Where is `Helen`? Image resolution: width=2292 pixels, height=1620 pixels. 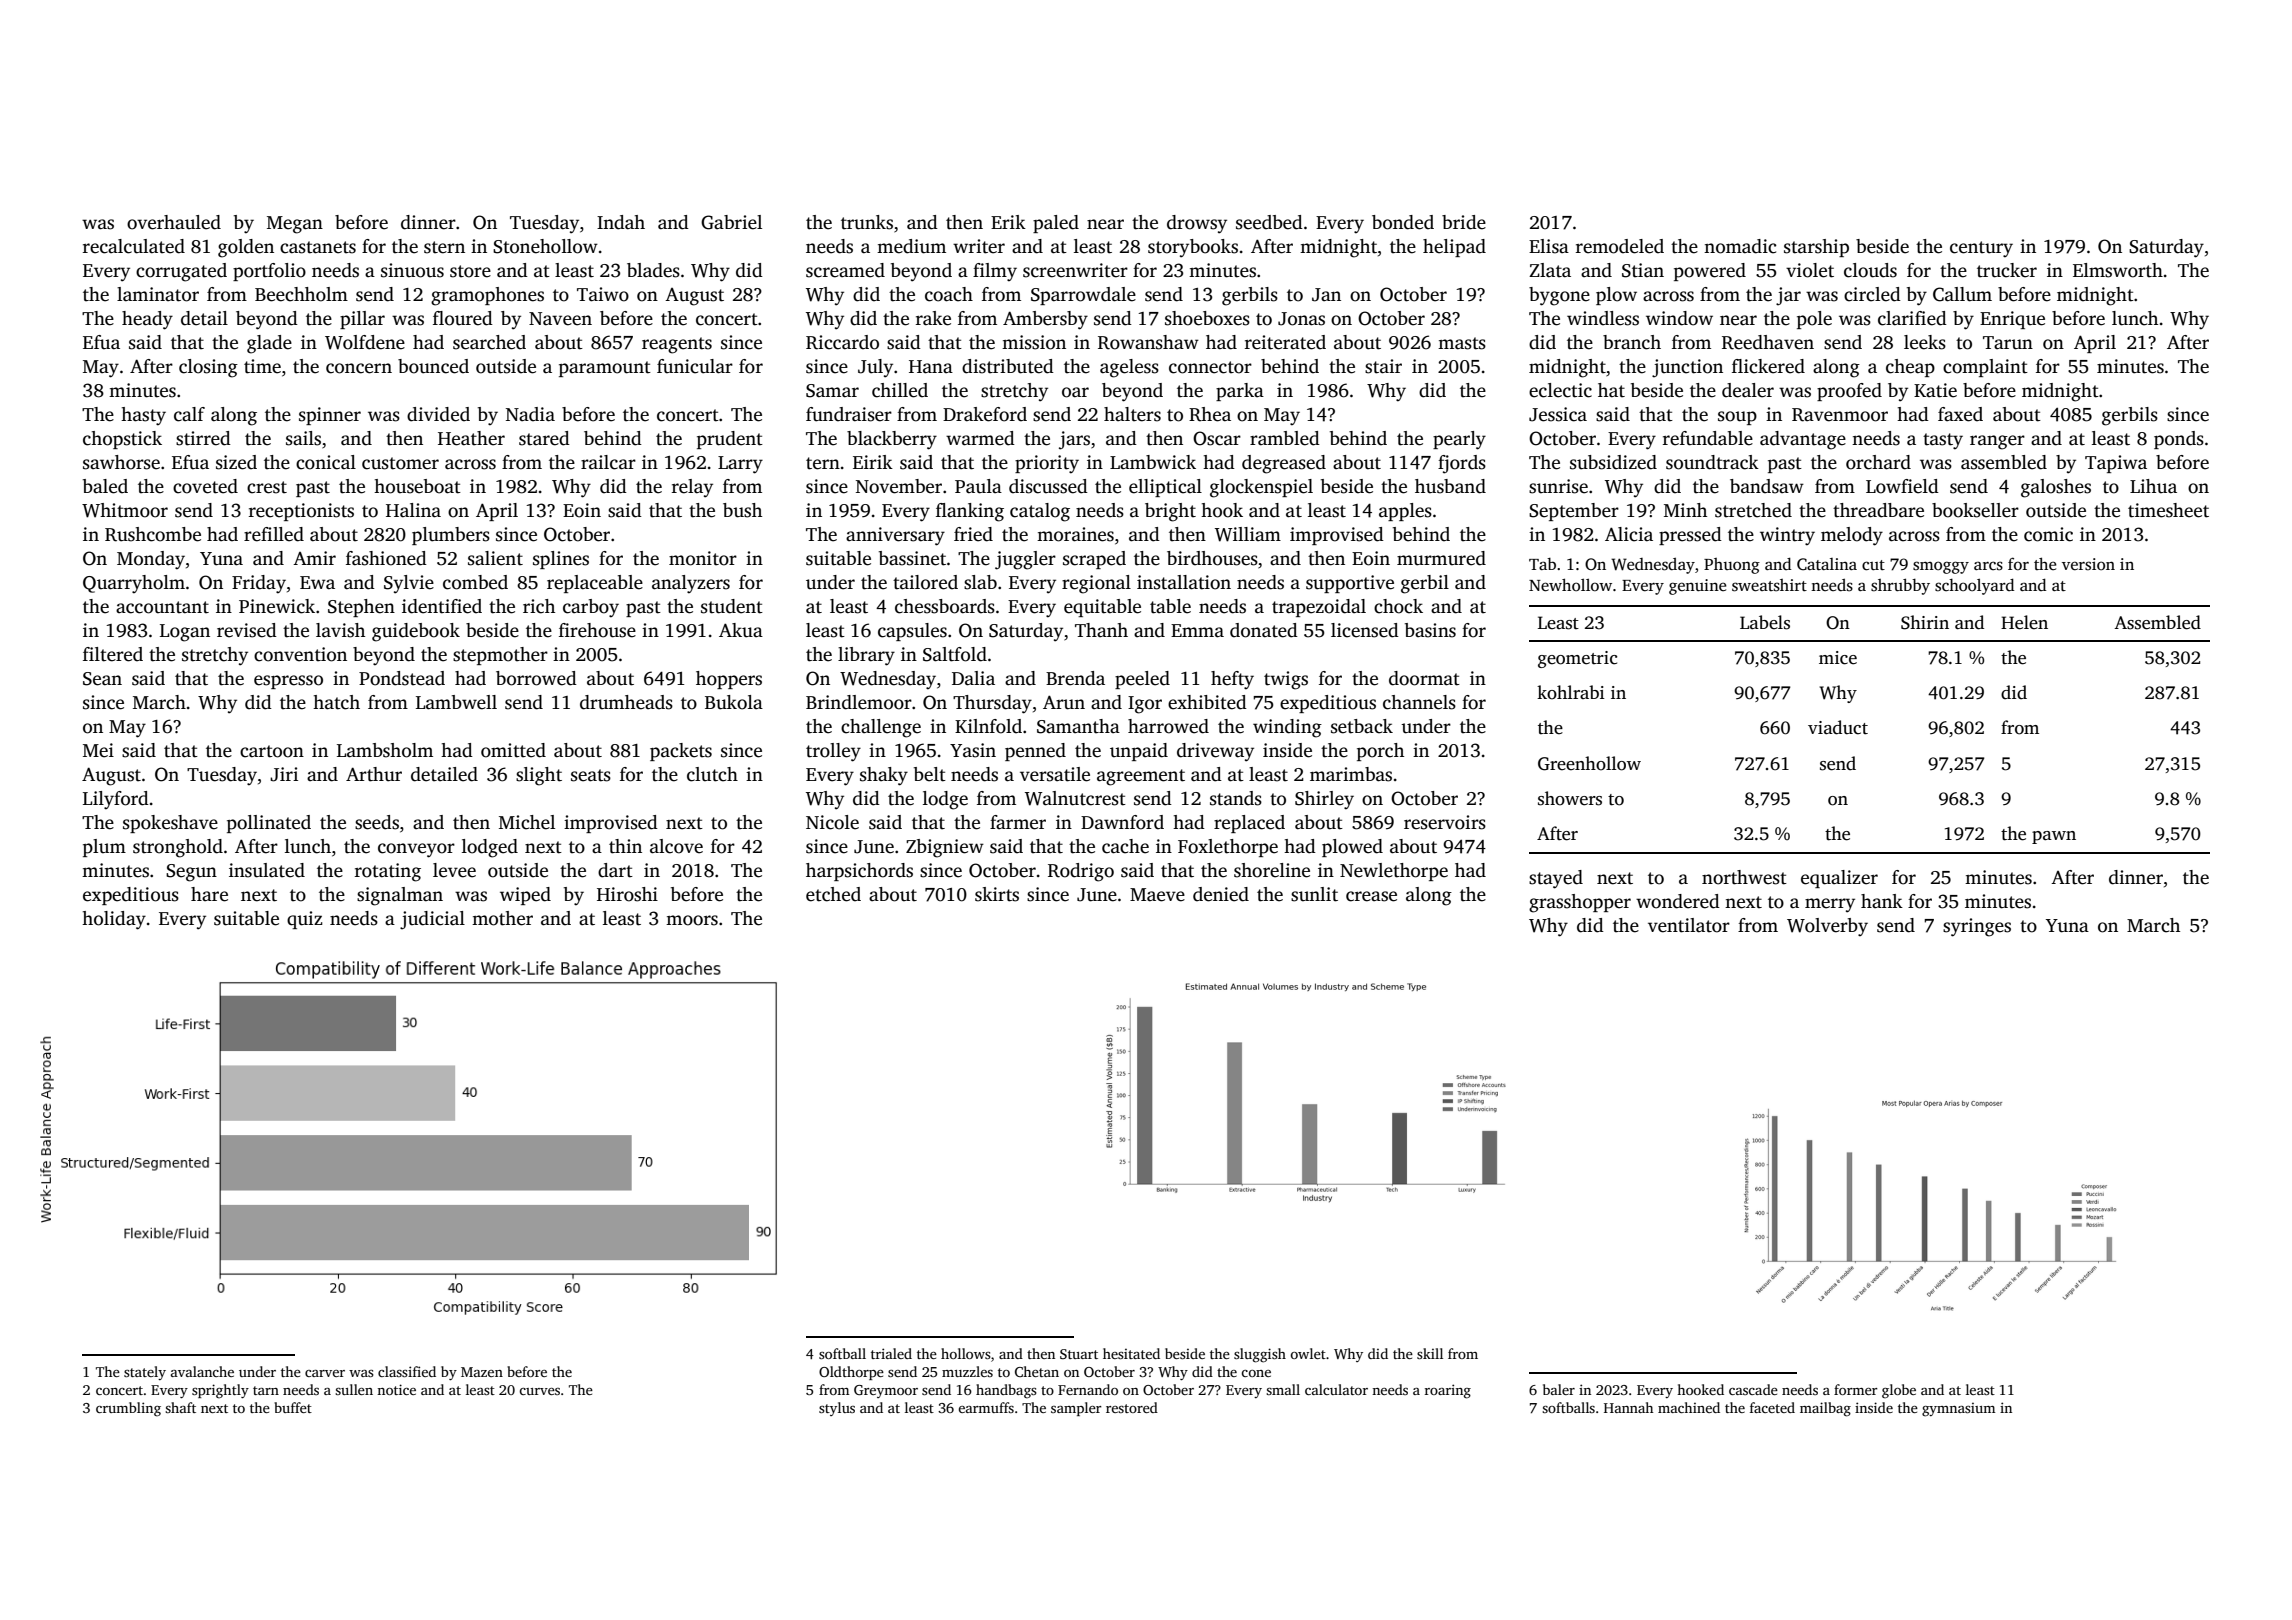
Helen is located at coordinates (2024, 622).
